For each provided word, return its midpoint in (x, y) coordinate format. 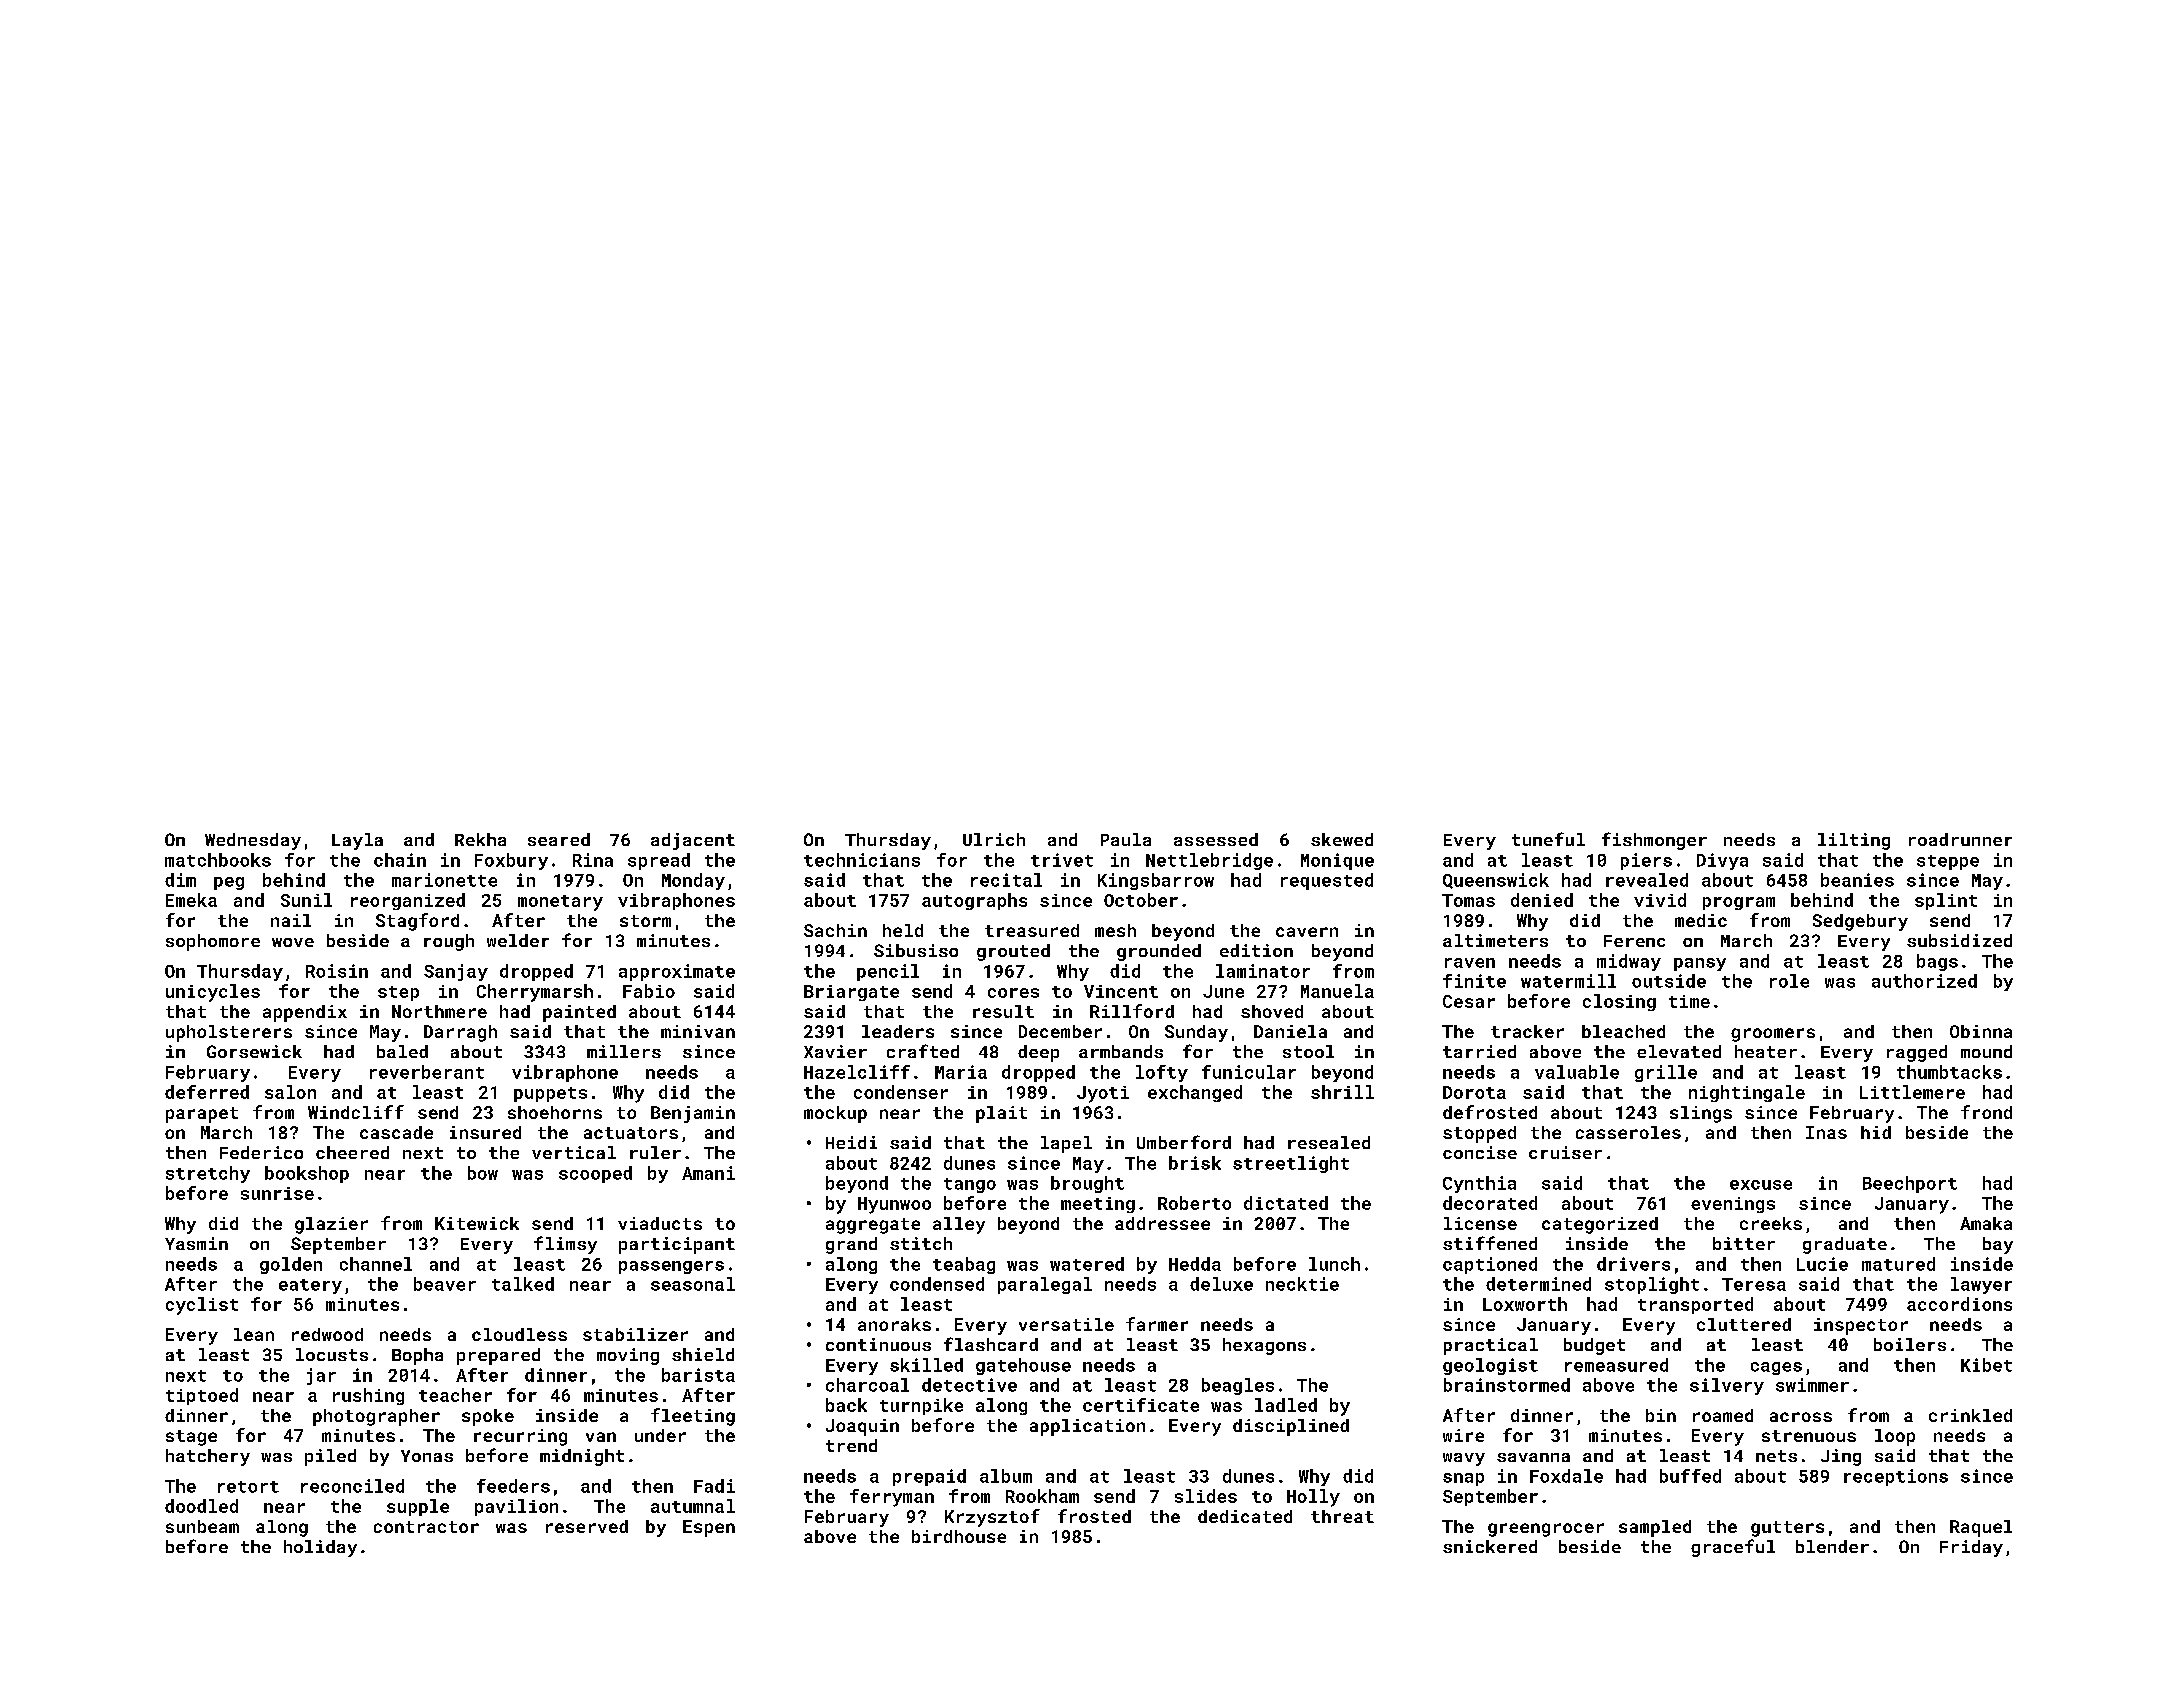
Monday (693, 881)
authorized (1924, 981)
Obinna (1981, 1031)
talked (523, 1284)
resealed (1329, 1142)
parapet (202, 1115)
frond (1986, 1112)
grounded (1159, 952)
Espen (709, 1528)
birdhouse (959, 1536)
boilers (1910, 1344)
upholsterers (229, 1033)
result (1003, 1011)
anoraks (894, 1324)
